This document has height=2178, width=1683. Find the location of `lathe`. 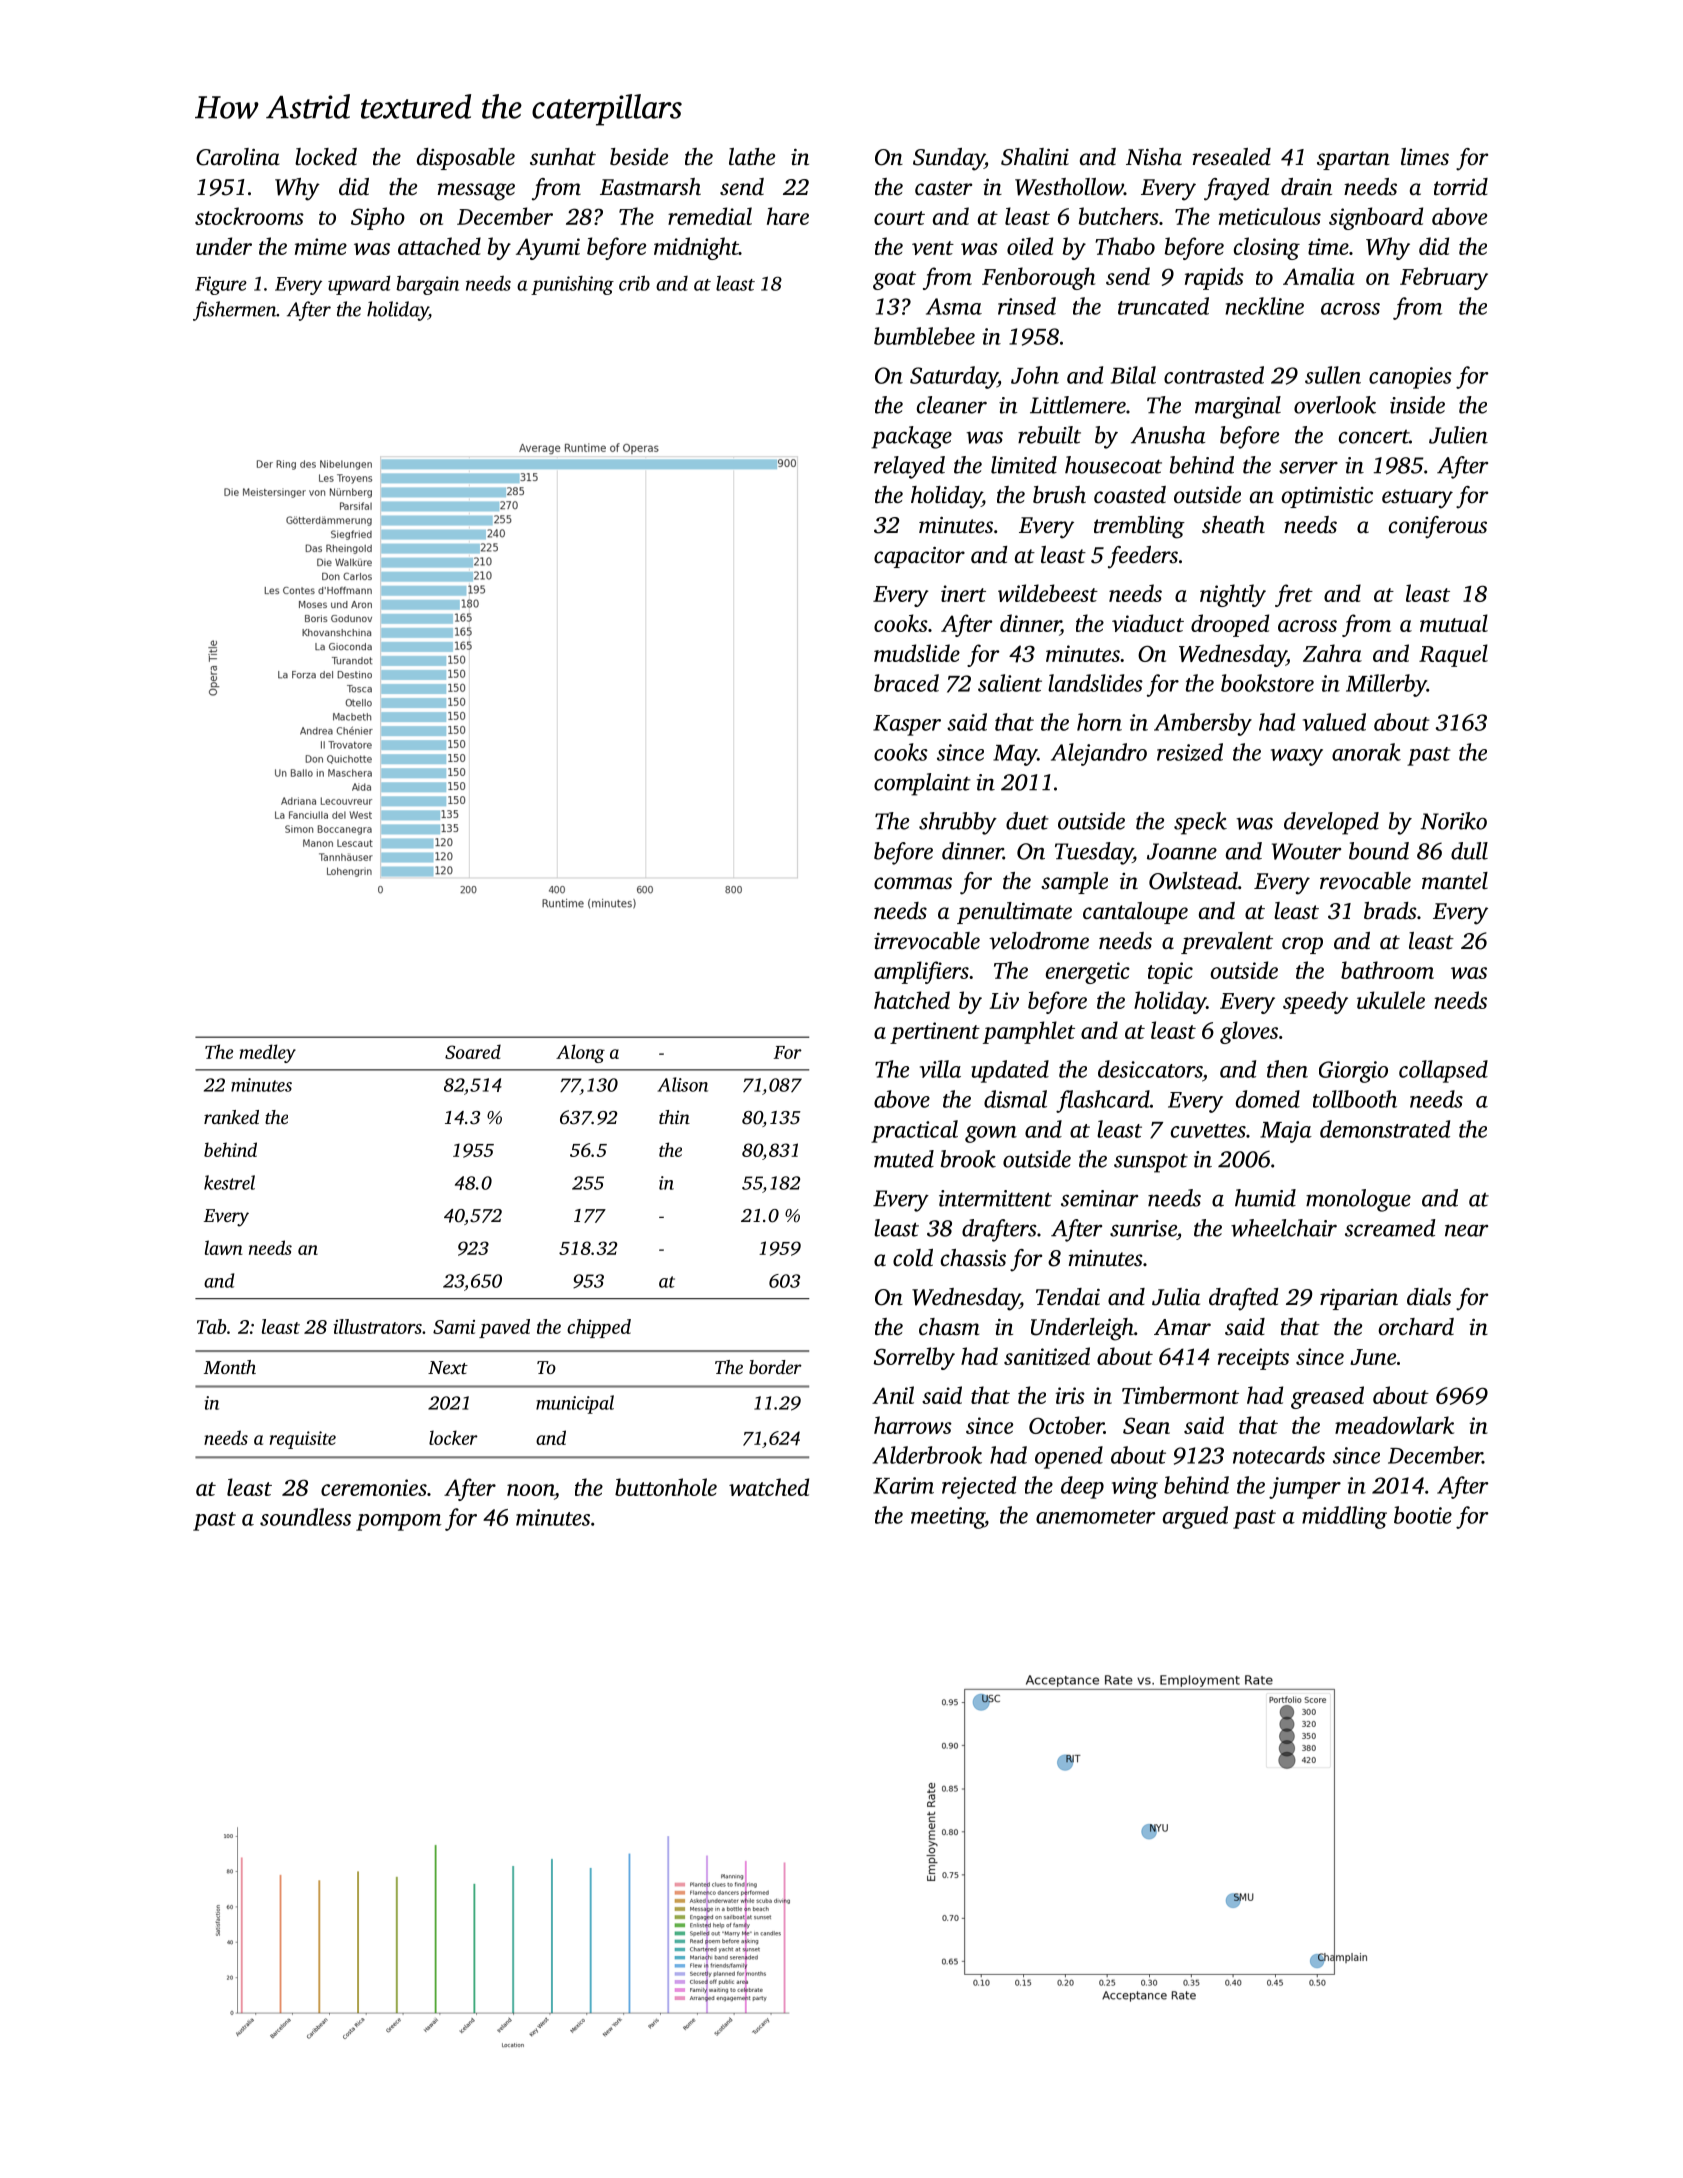

lathe is located at coordinates (752, 156).
